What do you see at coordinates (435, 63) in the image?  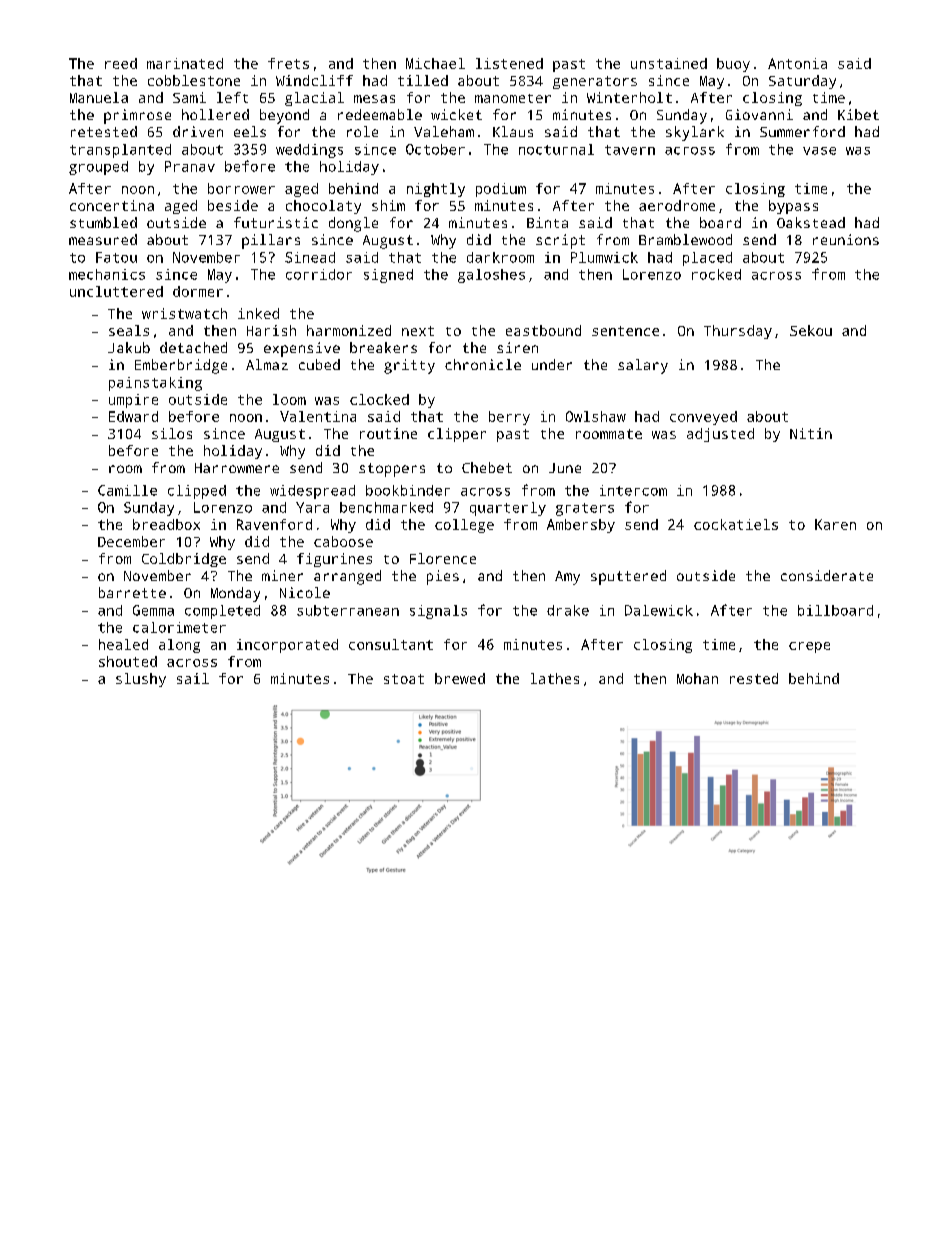 I see `Michael` at bounding box center [435, 63].
